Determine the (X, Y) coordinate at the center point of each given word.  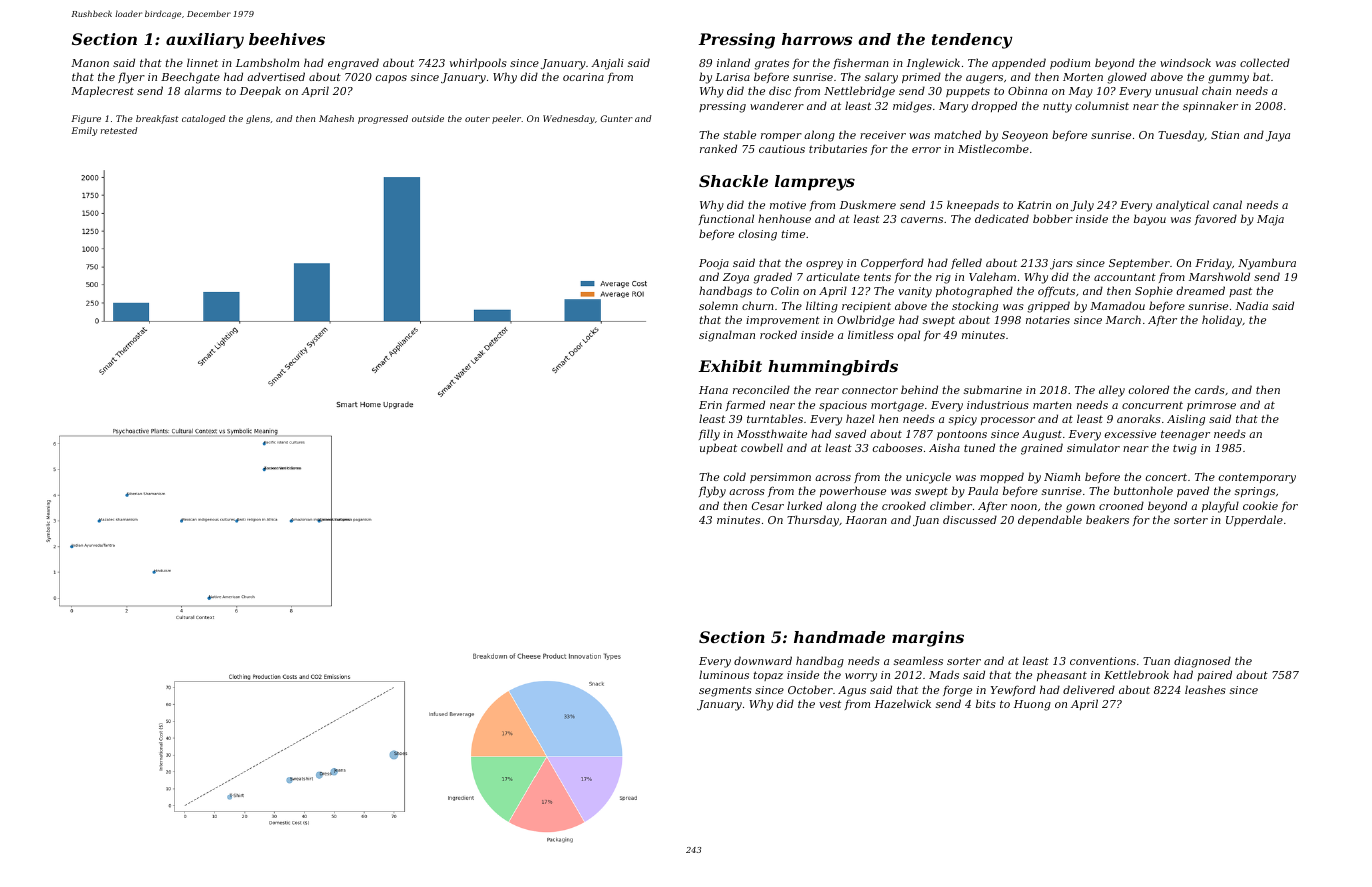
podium (1070, 63)
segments (725, 691)
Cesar (768, 506)
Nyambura (1267, 264)
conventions (1103, 661)
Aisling (1186, 420)
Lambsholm (267, 62)
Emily (84, 131)
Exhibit (730, 366)
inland (733, 62)
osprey (824, 265)
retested (118, 130)
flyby (712, 492)
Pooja (714, 264)
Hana (713, 390)
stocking (975, 307)
